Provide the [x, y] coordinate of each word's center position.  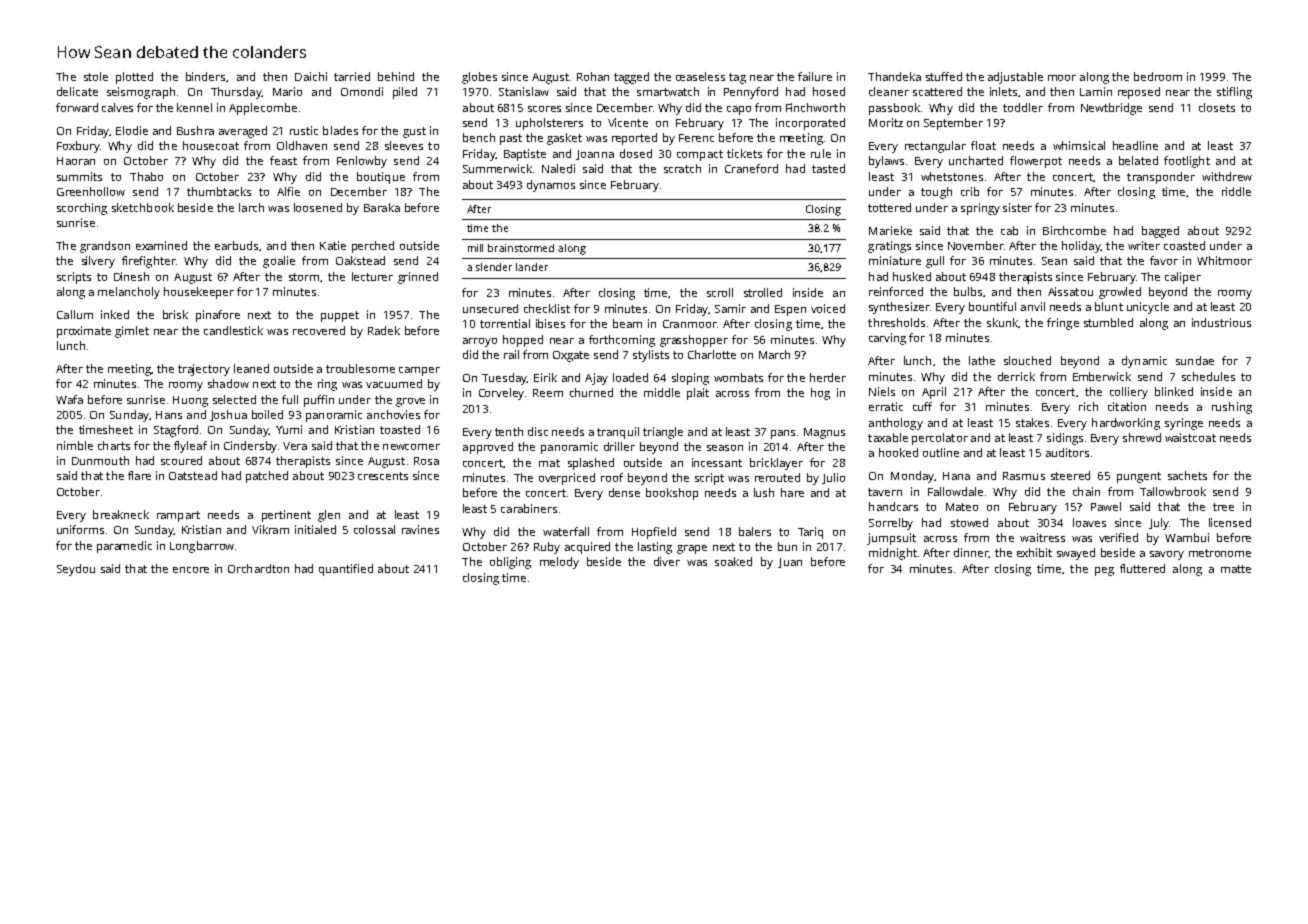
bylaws [886, 162]
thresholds [896, 322]
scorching [82, 209]
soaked [733, 561]
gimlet [132, 332]
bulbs [968, 291]
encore [191, 570]
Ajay [596, 379]
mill [475, 248]
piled [405, 93]
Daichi [311, 76]
